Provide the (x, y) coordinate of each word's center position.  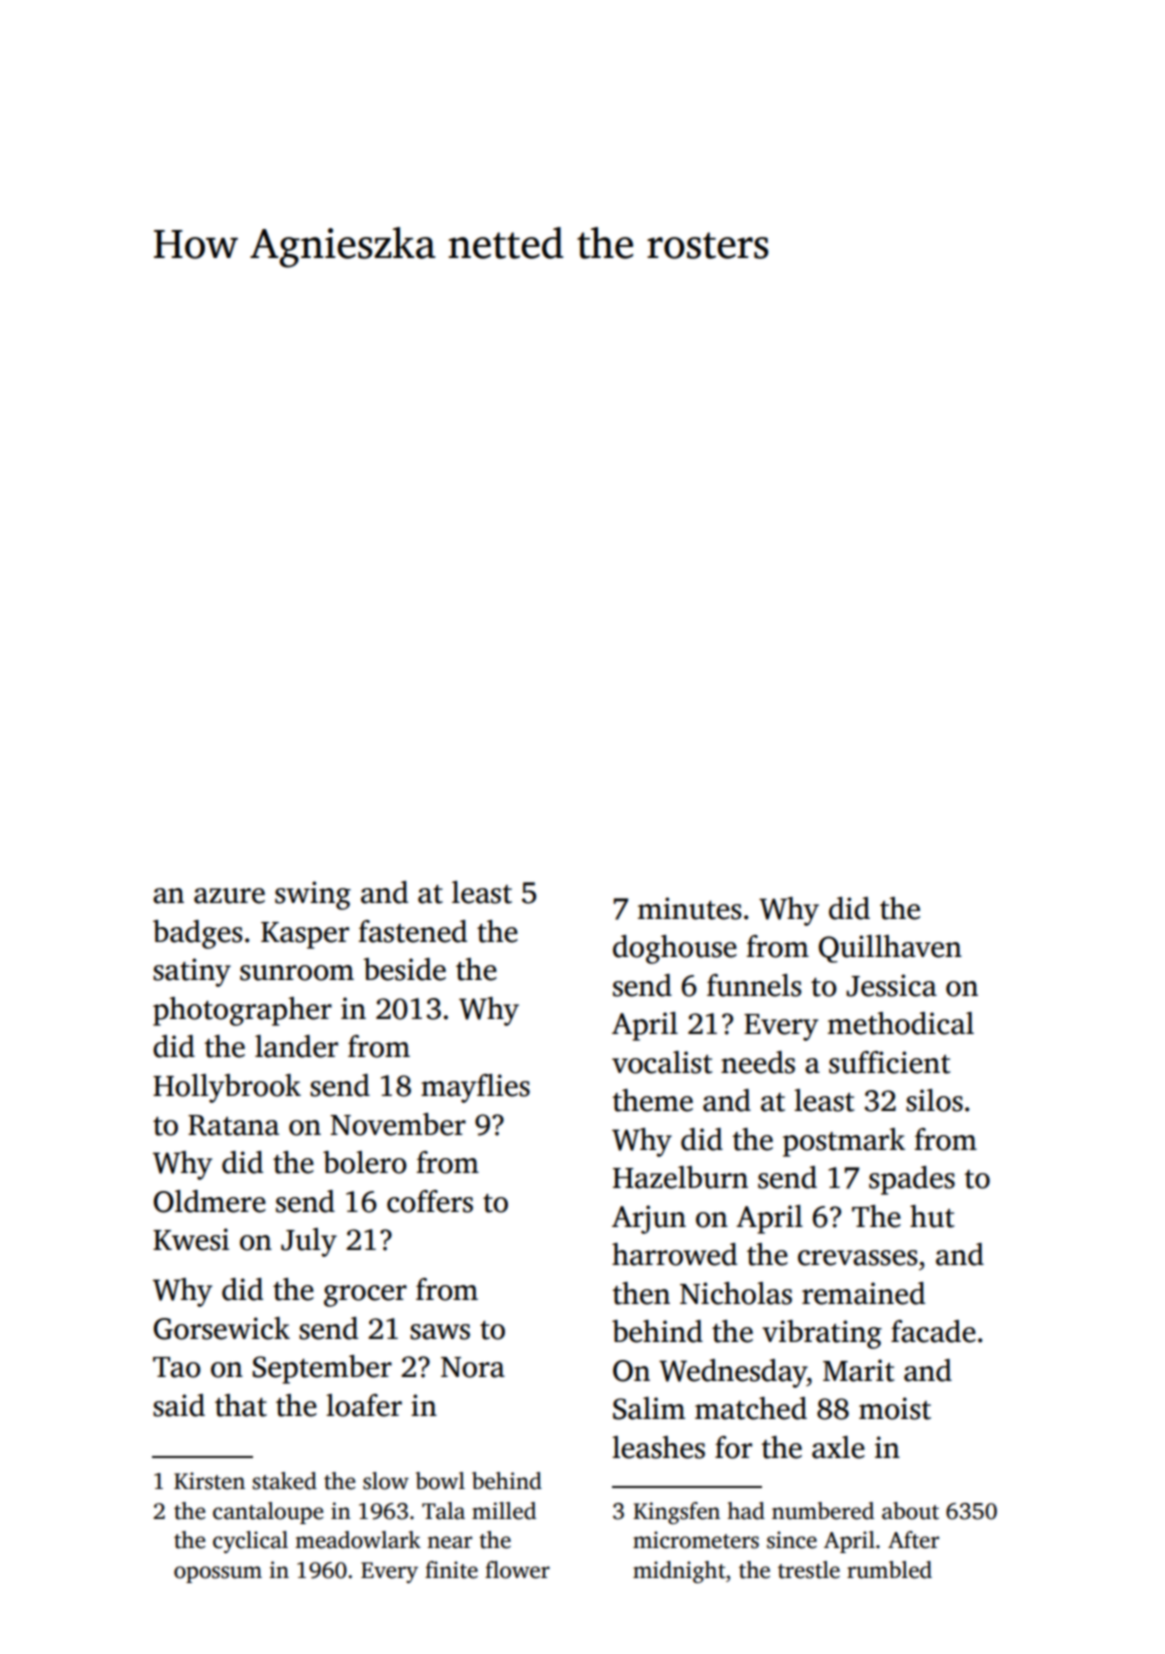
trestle (809, 1570)
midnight (679, 1572)
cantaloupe (268, 1513)
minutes (690, 908)
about (910, 1511)
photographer (242, 1011)
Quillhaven (890, 949)
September (322, 1369)
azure (229, 896)
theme (652, 1100)
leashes (658, 1447)
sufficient (890, 1062)
